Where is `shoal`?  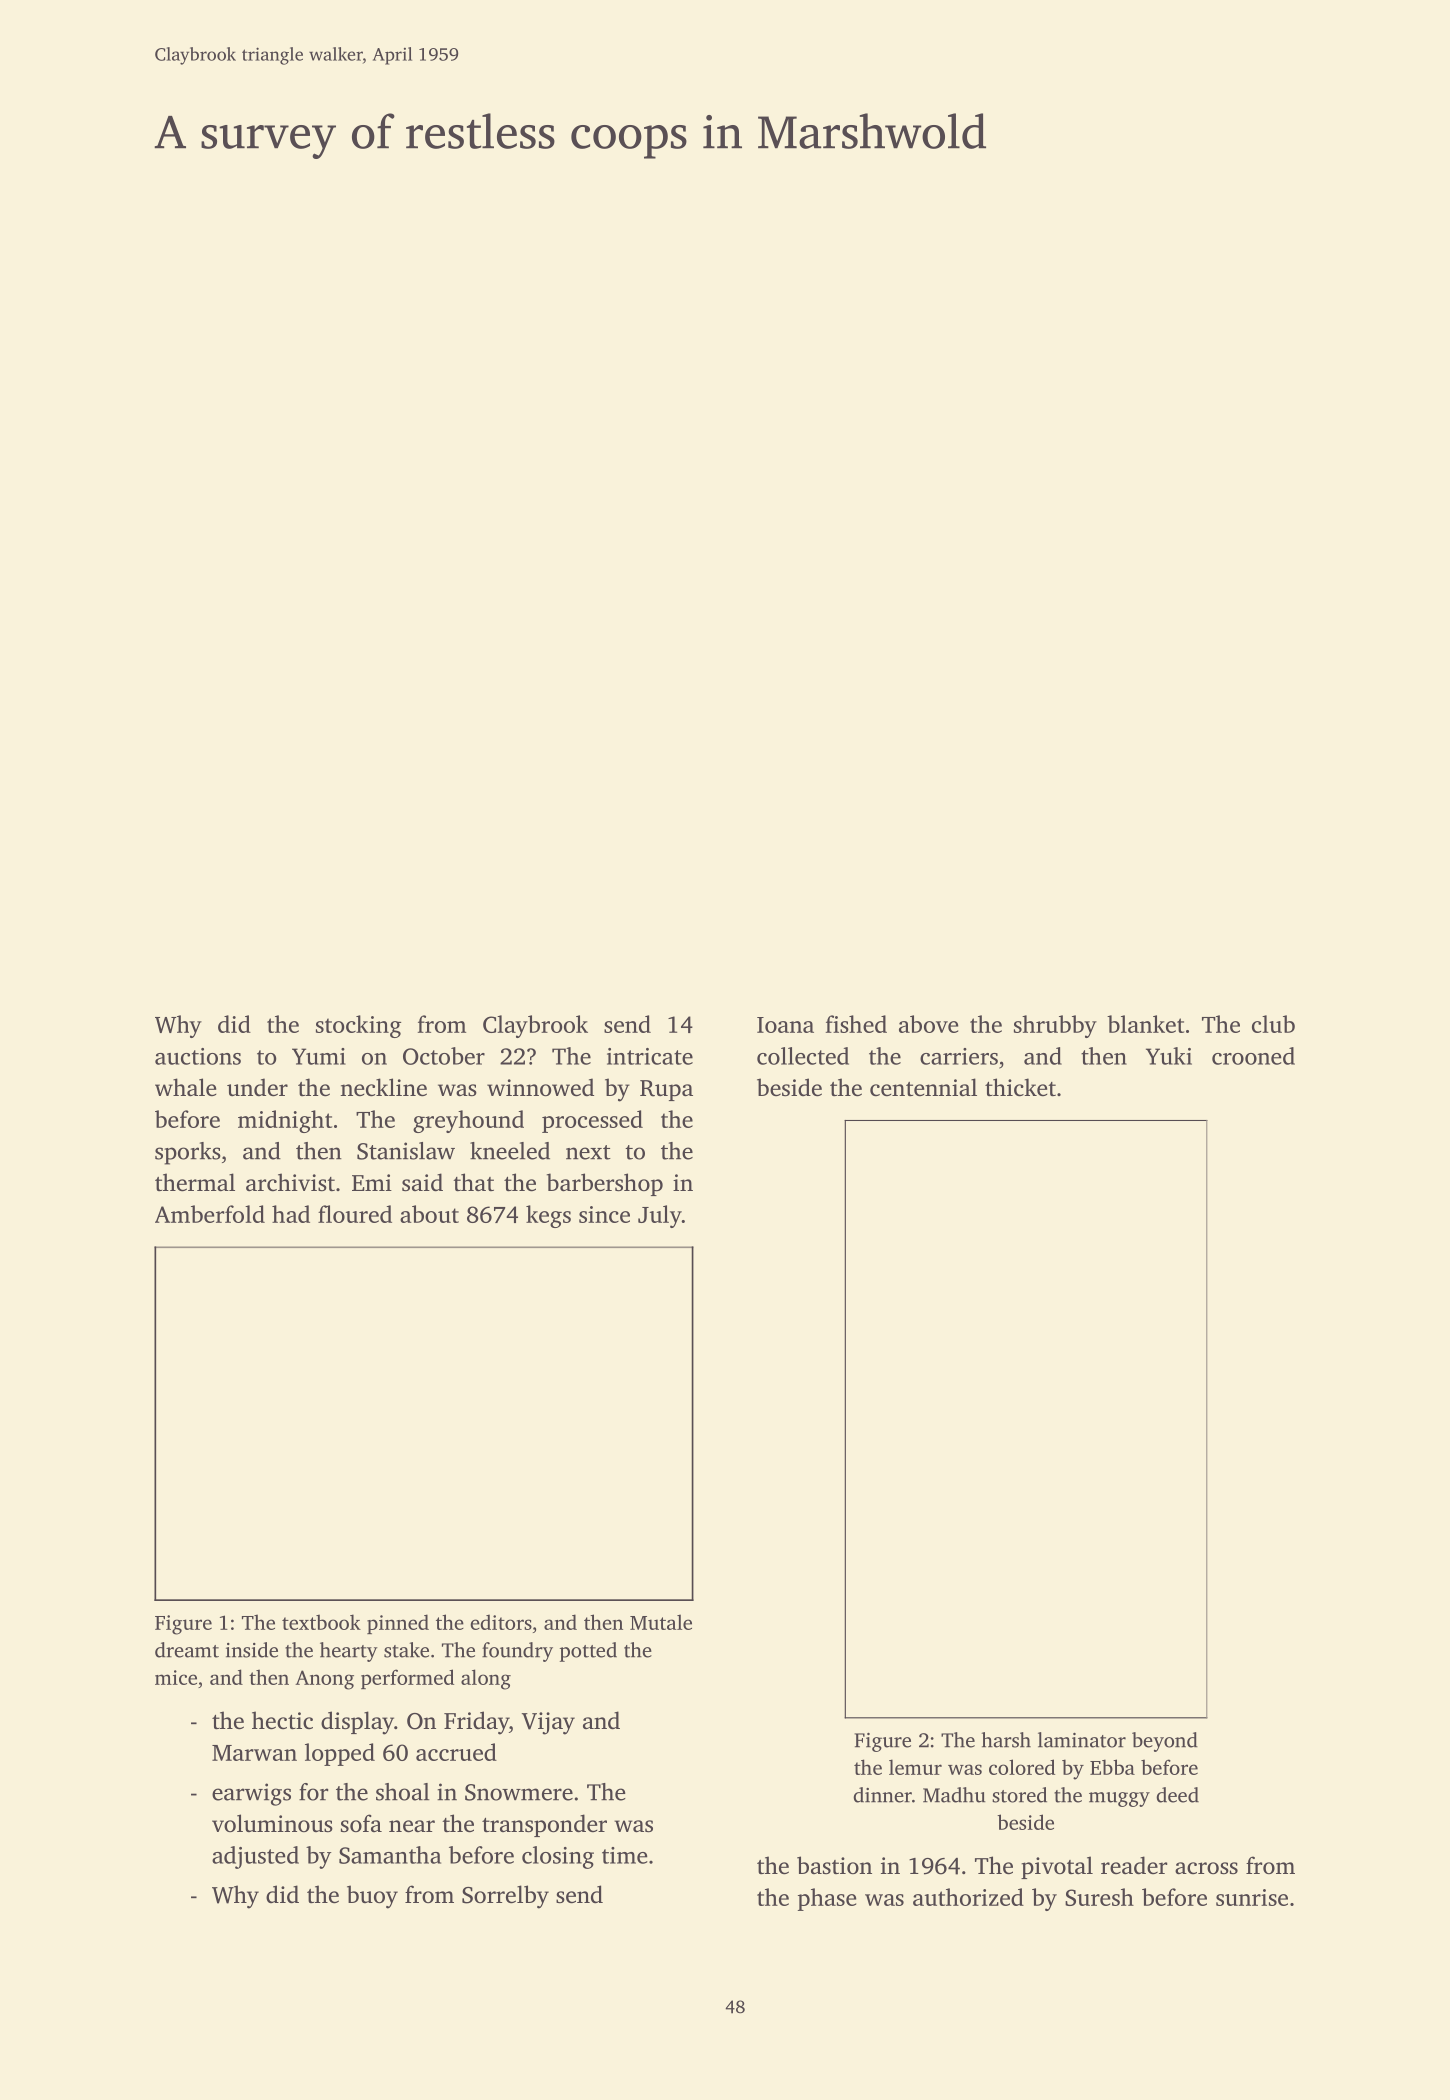 shoal is located at coordinates (403, 1792).
